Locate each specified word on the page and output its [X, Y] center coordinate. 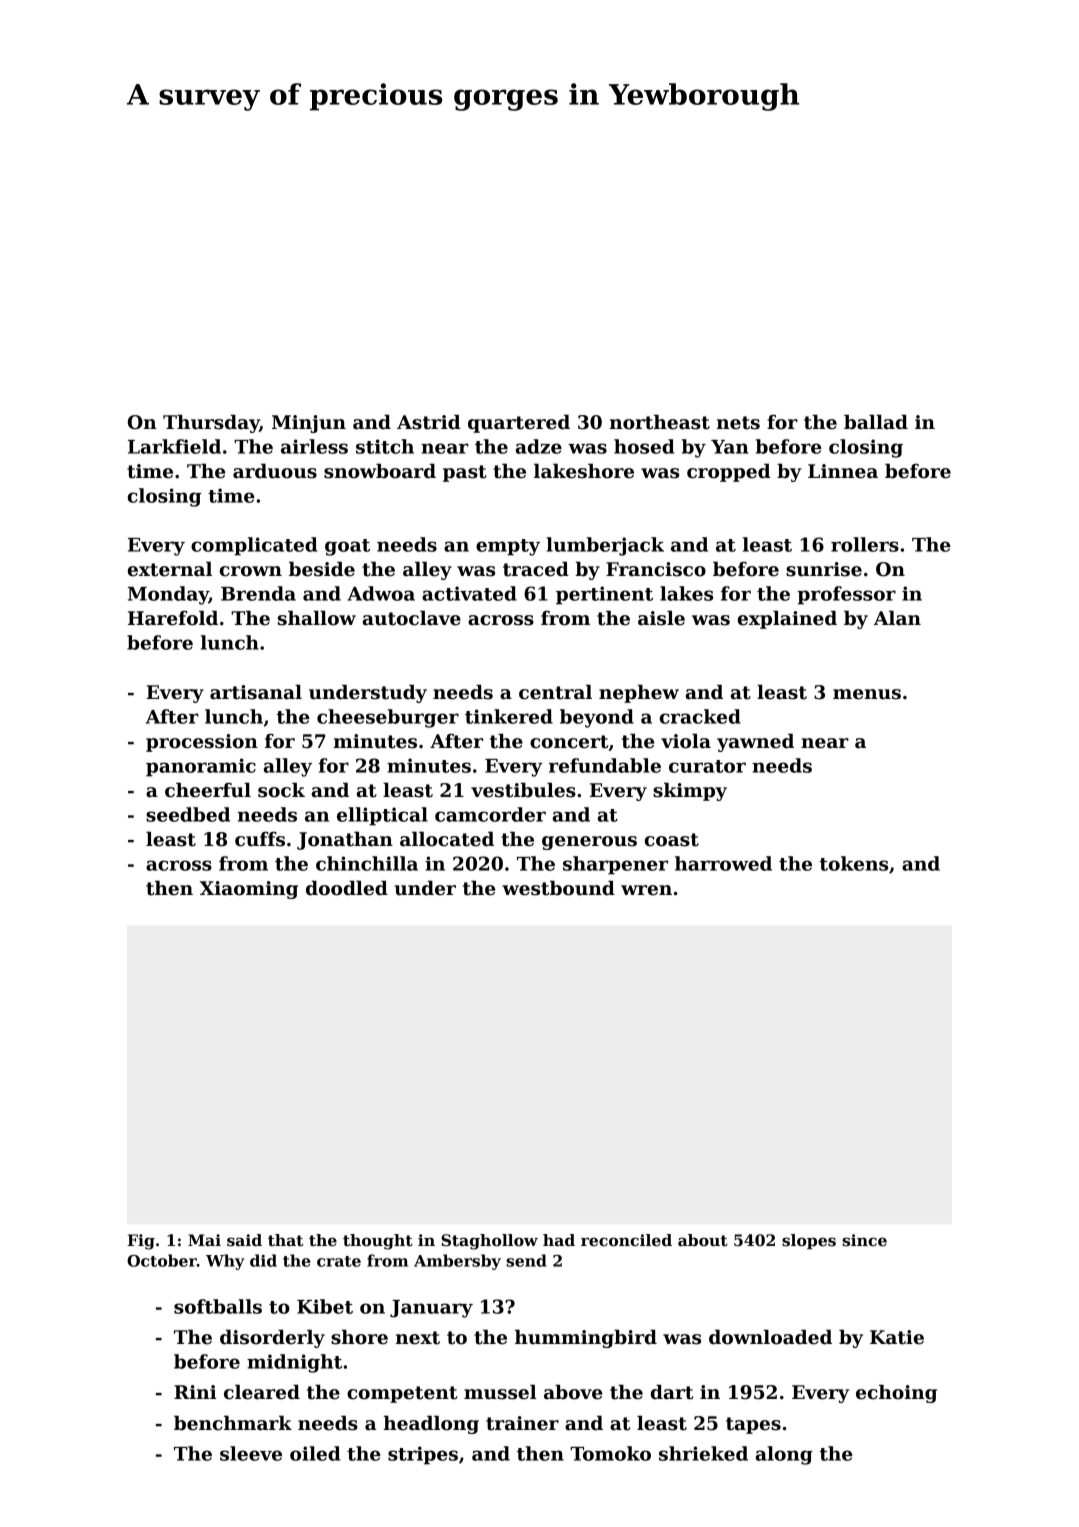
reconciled [626, 1240]
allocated [447, 839]
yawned [755, 742]
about [703, 1240]
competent [402, 1394]
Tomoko [610, 1453]
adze [539, 446]
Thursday [211, 423]
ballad [876, 422]
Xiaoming [249, 890]
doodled [347, 888]
